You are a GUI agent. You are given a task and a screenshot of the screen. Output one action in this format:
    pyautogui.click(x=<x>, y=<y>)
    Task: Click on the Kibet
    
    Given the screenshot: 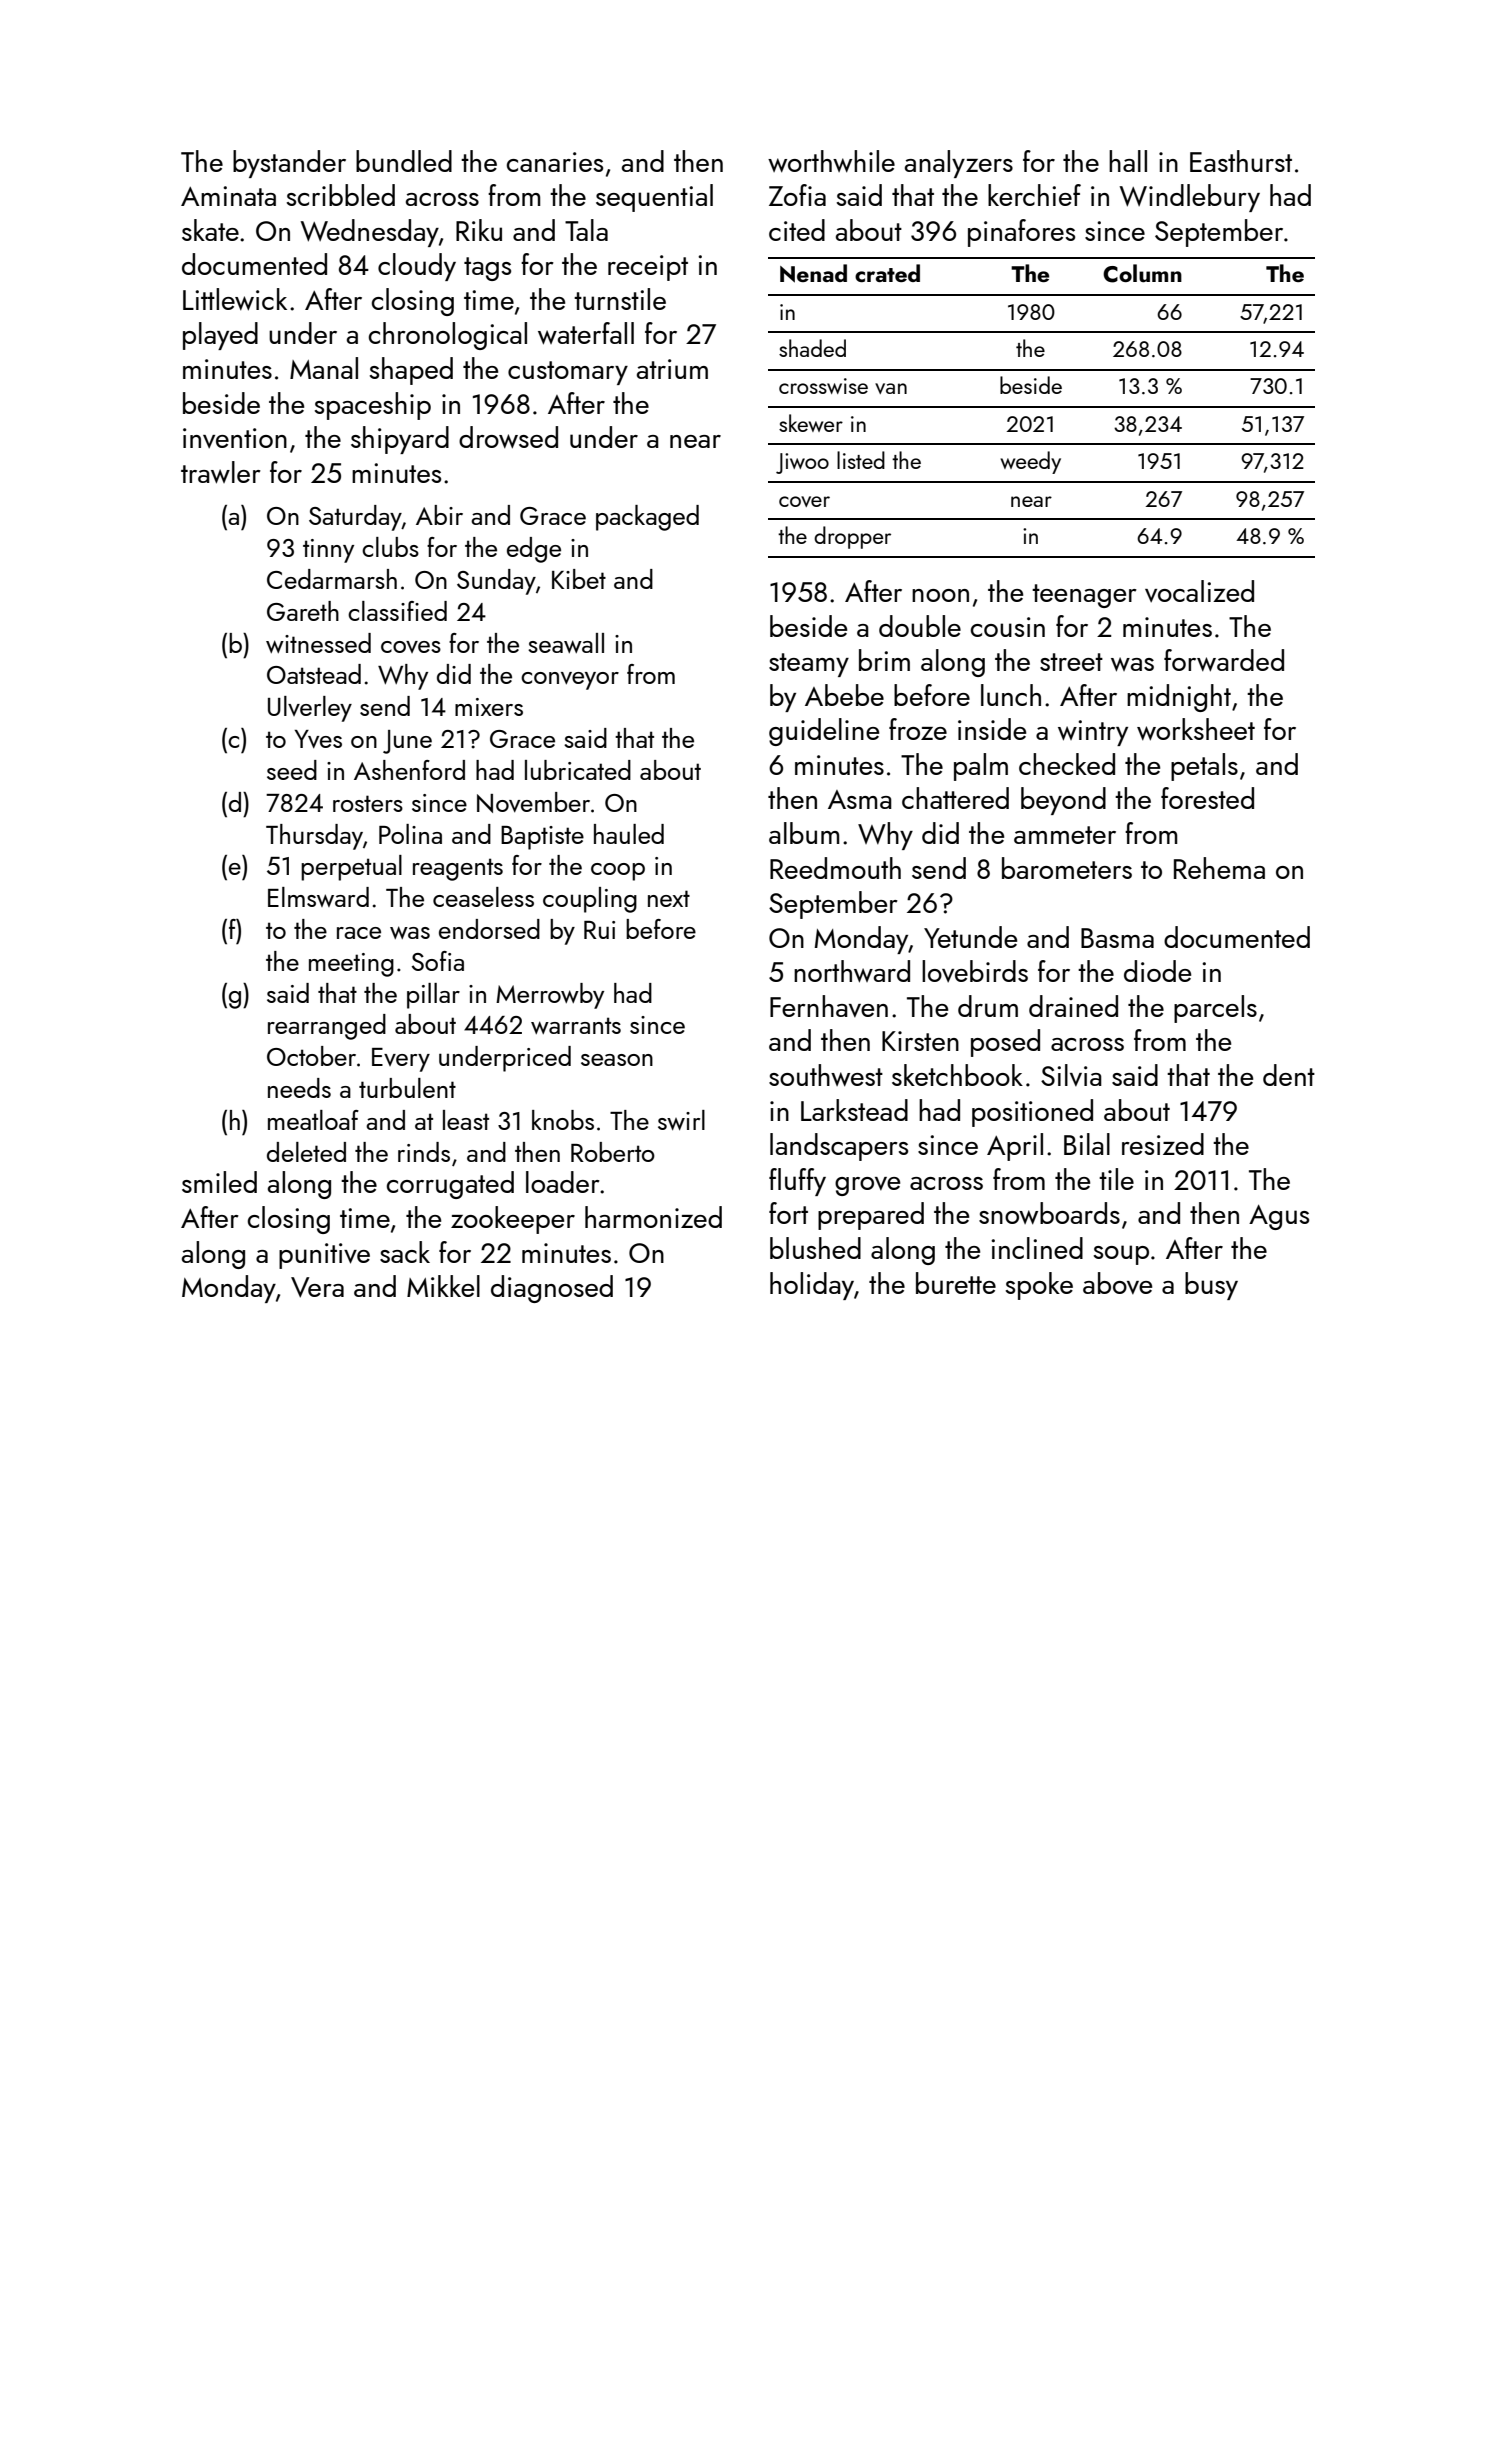 What is the action you would take?
    pyautogui.click(x=579, y=579)
